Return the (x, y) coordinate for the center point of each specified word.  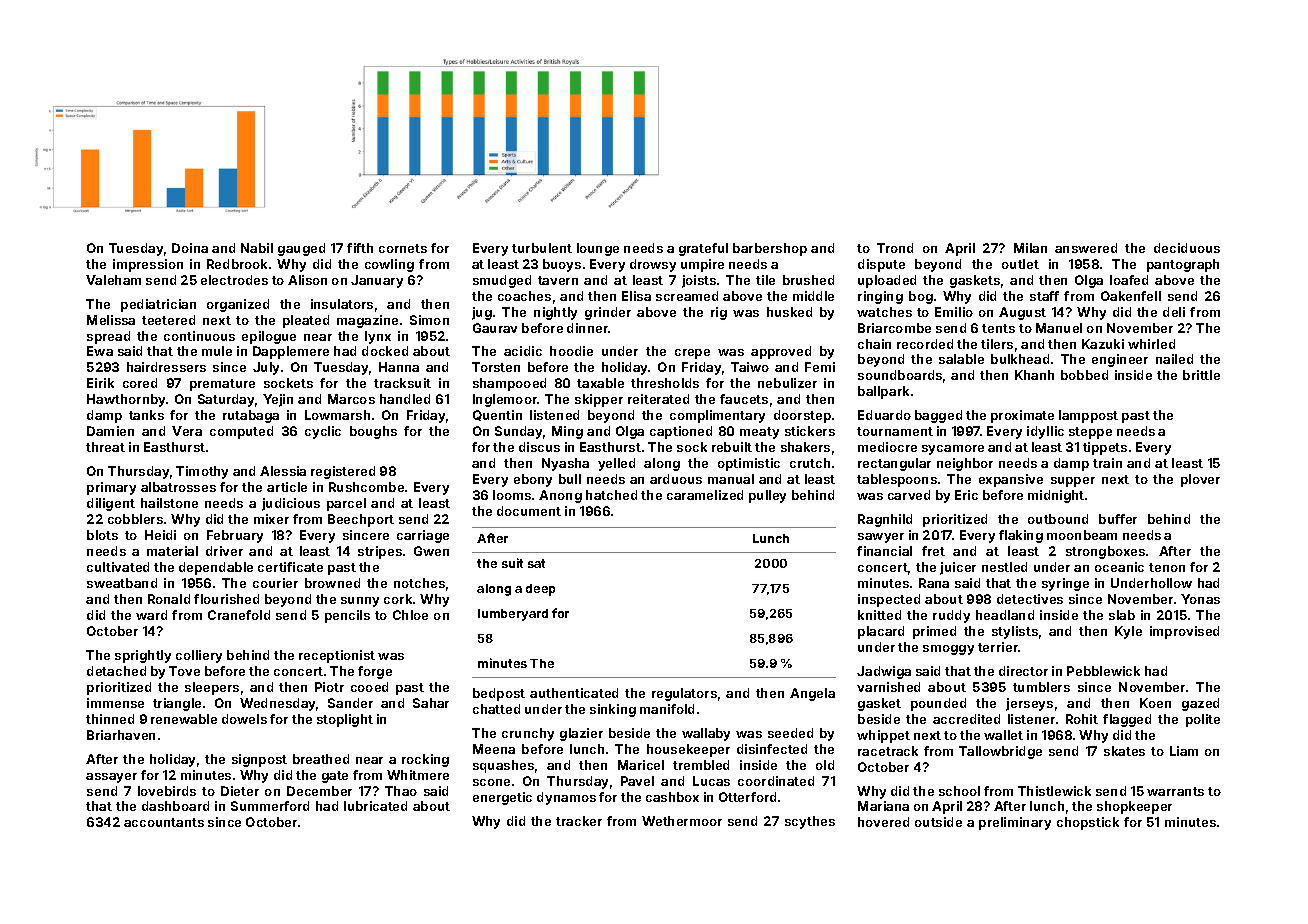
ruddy (951, 616)
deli (1174, 312)
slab (1122, 615)
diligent (111, 504)
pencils (347, 616)
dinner (588, 328)
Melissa (111, 320)
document (529, 511)
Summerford (270, 806)
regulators (684, 694)
